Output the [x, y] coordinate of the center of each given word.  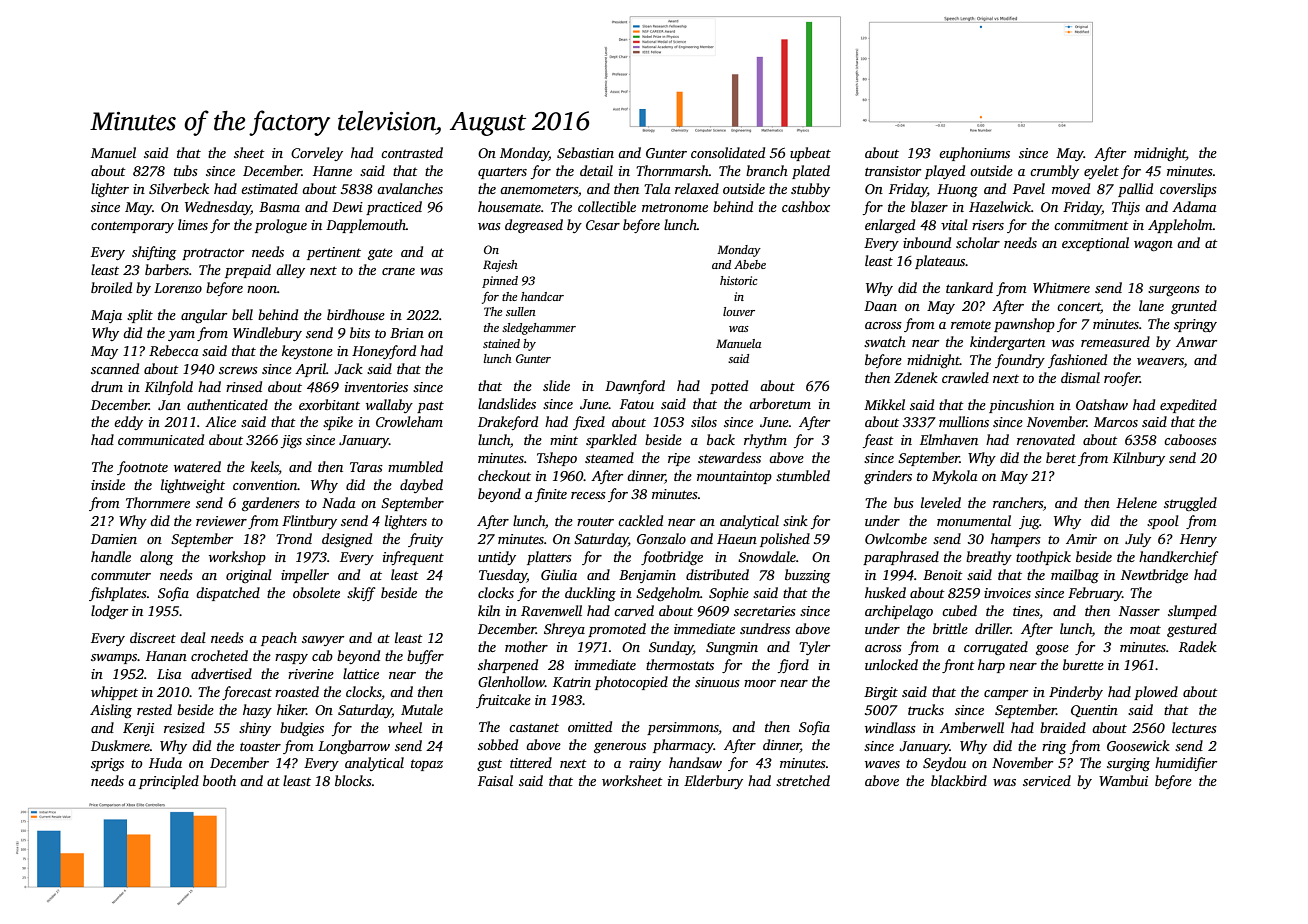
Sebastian [585, 152]
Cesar [603, 225]
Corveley [317, 154]
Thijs [1126, 208]
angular [204, 316]
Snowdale [767, 556]
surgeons [1174, 291]
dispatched [228, 594]
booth [219, 780]
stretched [803, 780]
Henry [1198, 540]
